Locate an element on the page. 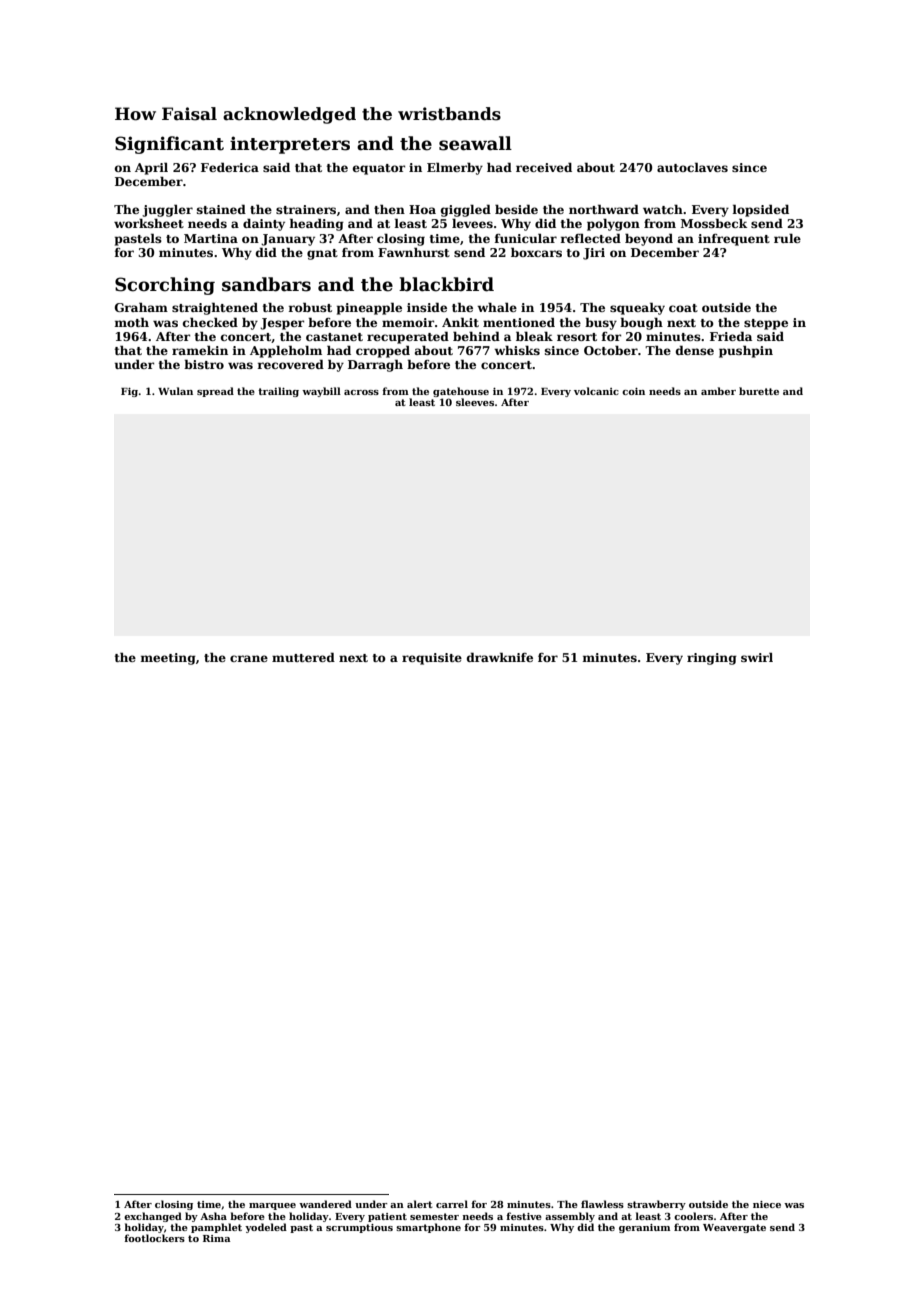  autoclaves is located at coordinates (692, 167).
